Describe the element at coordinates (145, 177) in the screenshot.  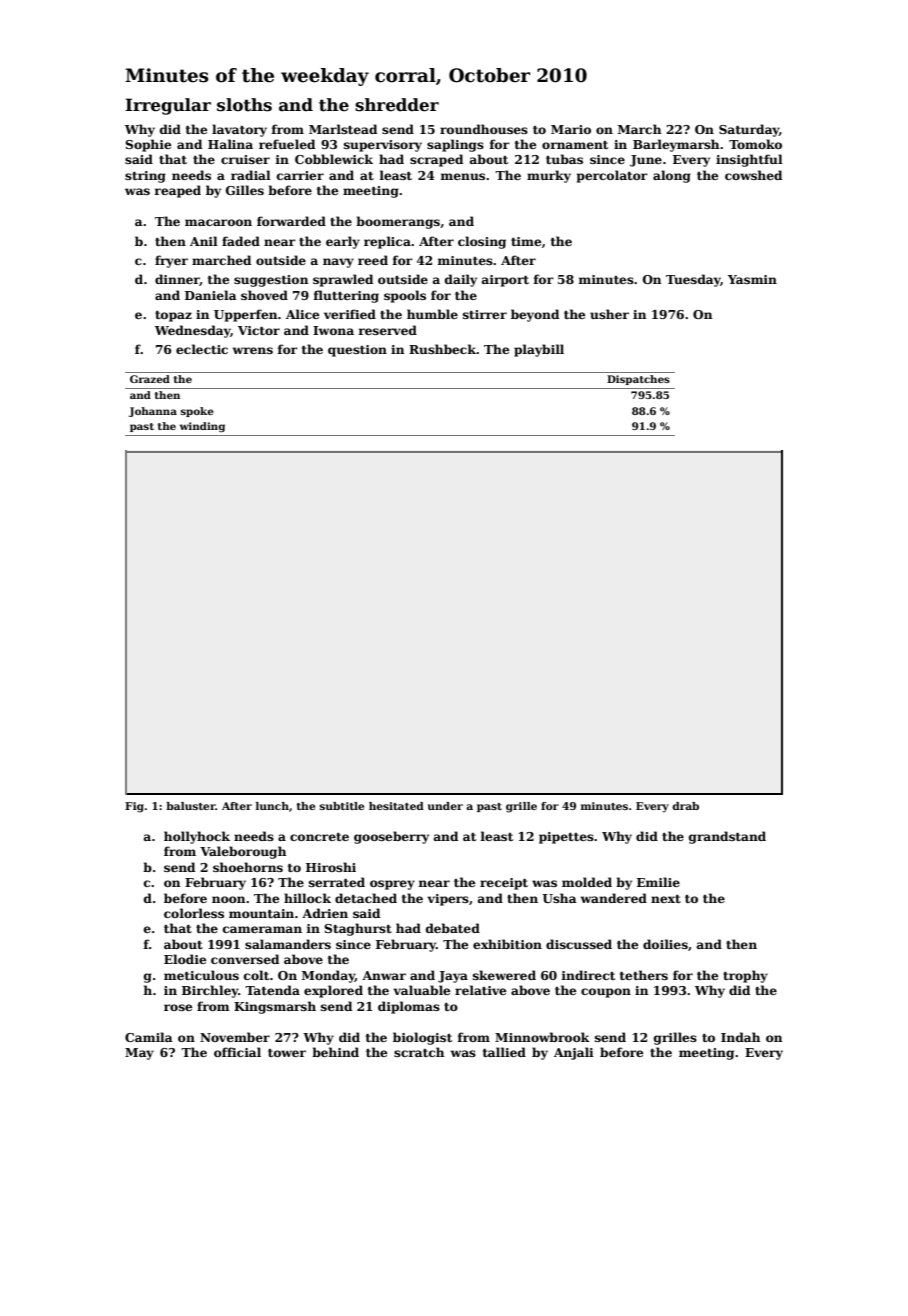
I see `string` at that location.
